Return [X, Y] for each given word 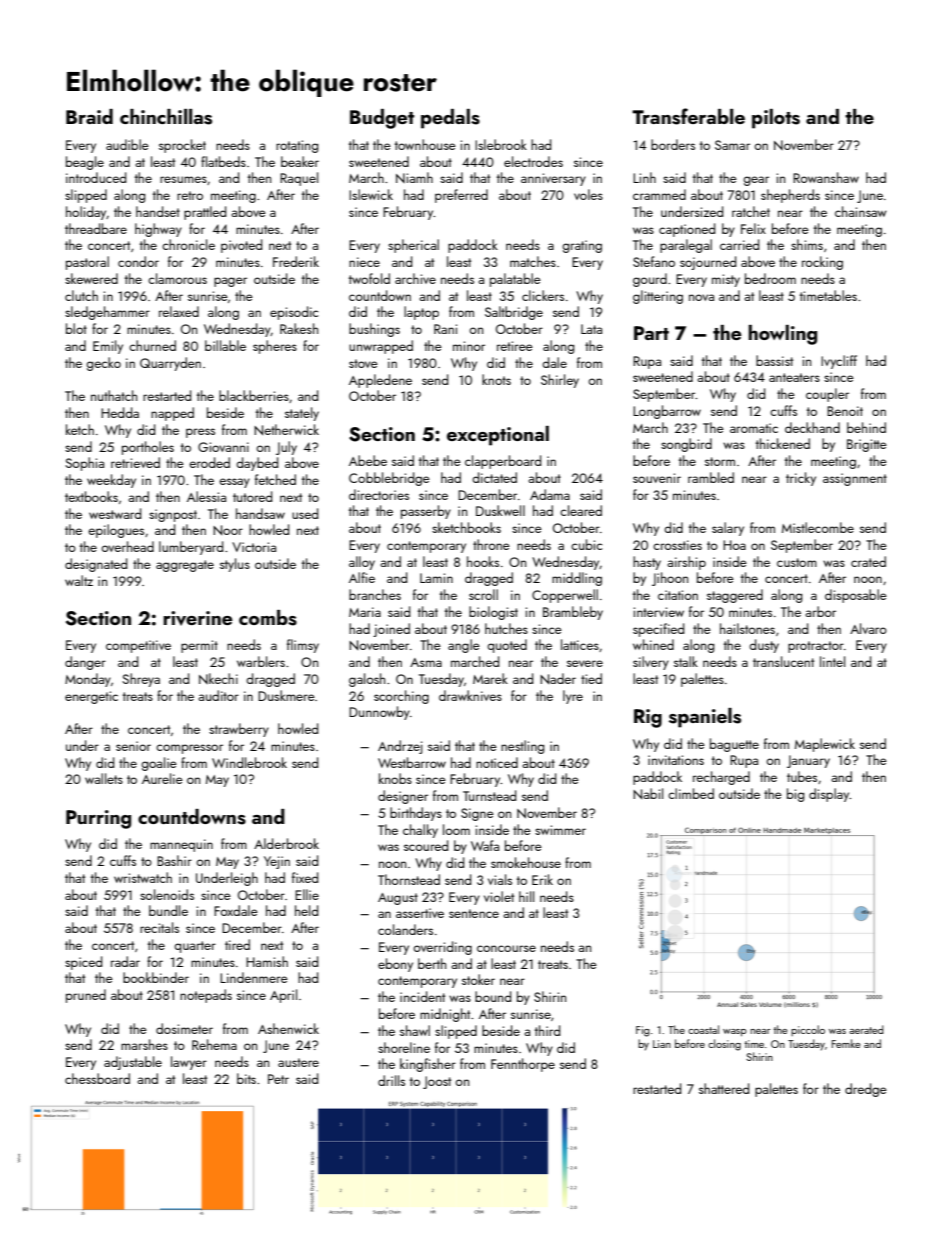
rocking [822, 263]
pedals [450, 119]
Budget [382, 119]
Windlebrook [249, 762]
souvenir [657, 478]
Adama [550, 494]
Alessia [206, 496]
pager [230, 282]
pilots [776, 119]
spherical [413, 246]
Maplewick [825, 745]
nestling [522, 747]
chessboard [97, 1078]
